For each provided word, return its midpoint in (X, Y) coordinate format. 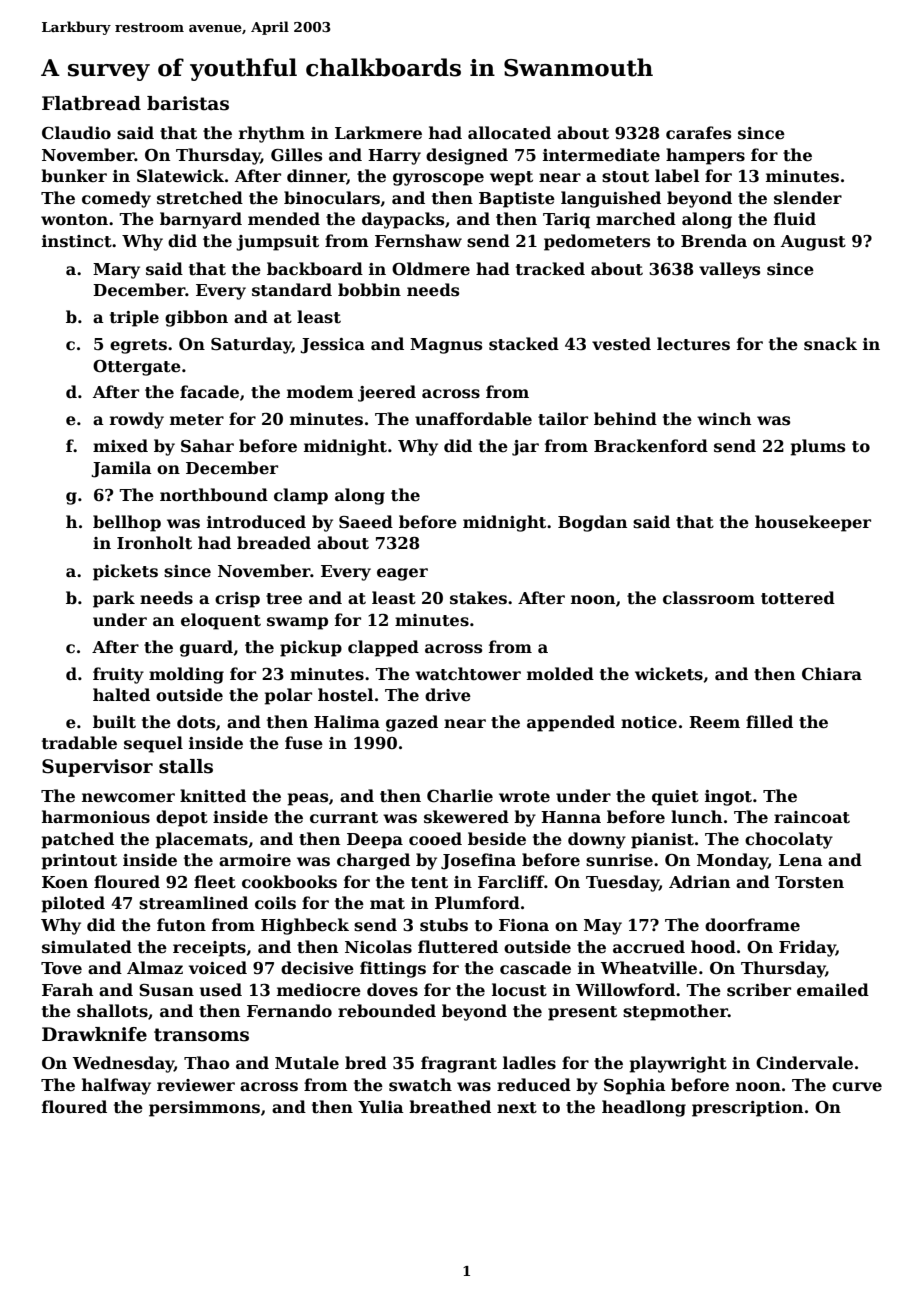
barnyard (201, 220)
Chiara (832, 674)
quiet (675, 798)
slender (808, 198)
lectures (693, 344)
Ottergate (137, 368)
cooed (435, 839)
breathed (450, 1107)
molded (560, 674)
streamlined (193, 903)
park (114, 599)
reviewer (196, 1085)
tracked (550, 269)
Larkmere (378, 133)
